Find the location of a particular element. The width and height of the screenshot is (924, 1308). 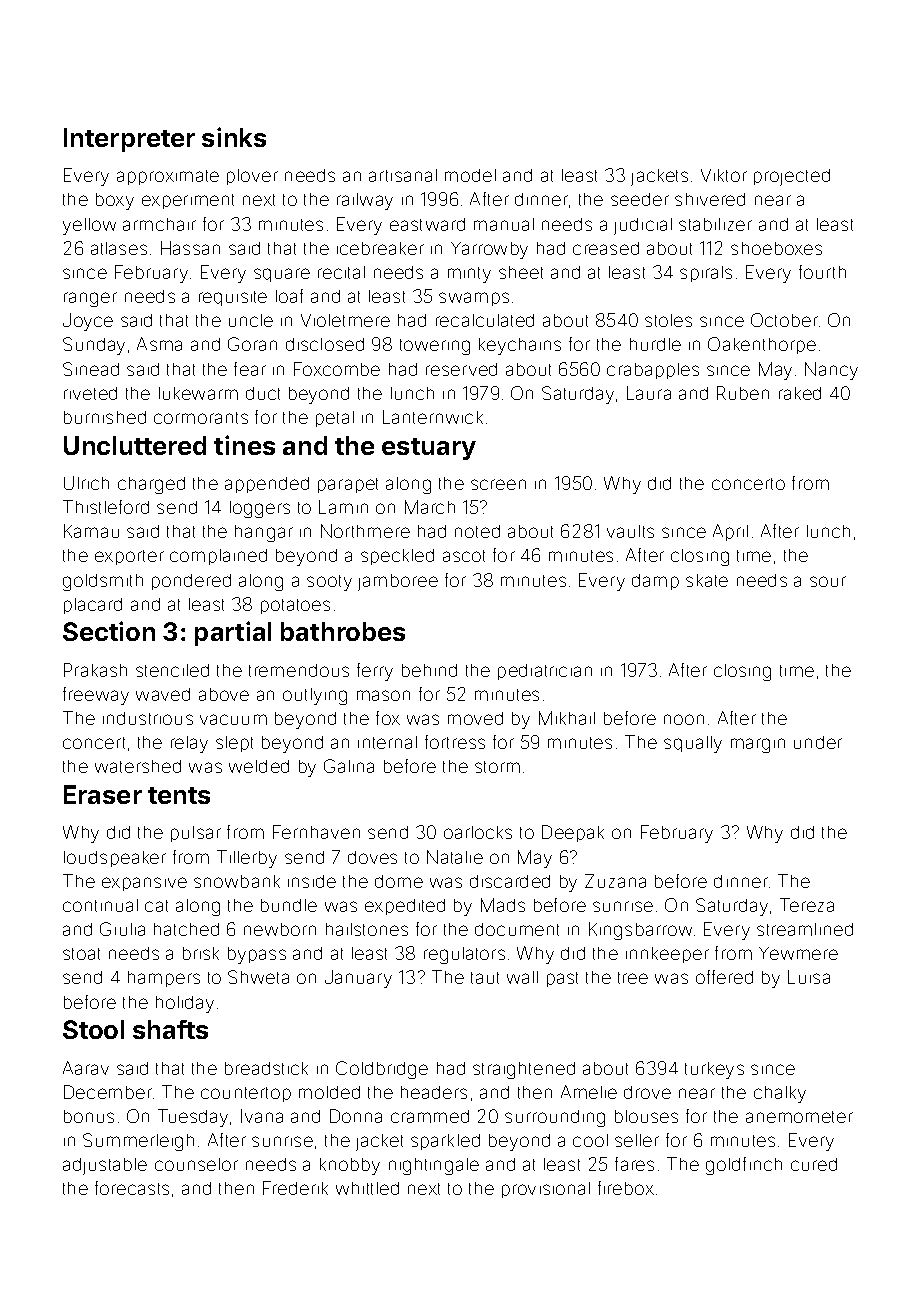

loudspeaker is located at coordinates (115, 859).
